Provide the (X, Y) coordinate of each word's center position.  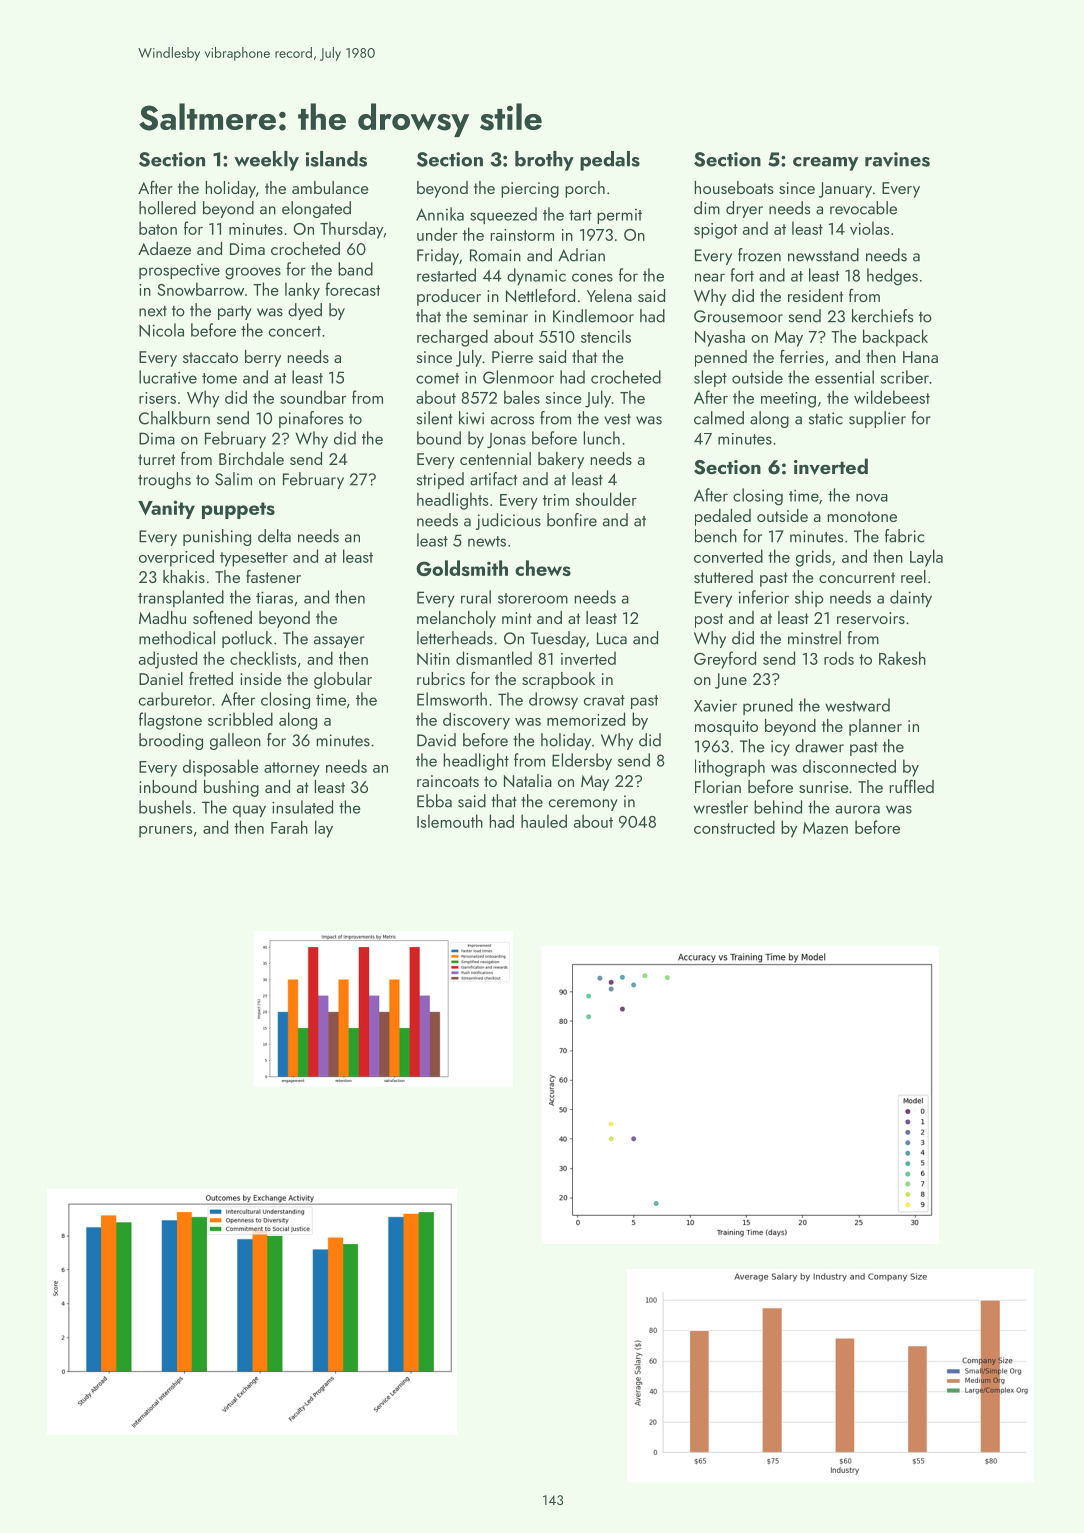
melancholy (456, 619)
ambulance (330, 187)
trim (556, 500)
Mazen (825, 828)
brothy (544, 161)
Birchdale (251, 458)
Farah (289, 827)
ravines (897, 159)
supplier (877, 419)
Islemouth (450, 821)
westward (857, 705)
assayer (339, 642)
